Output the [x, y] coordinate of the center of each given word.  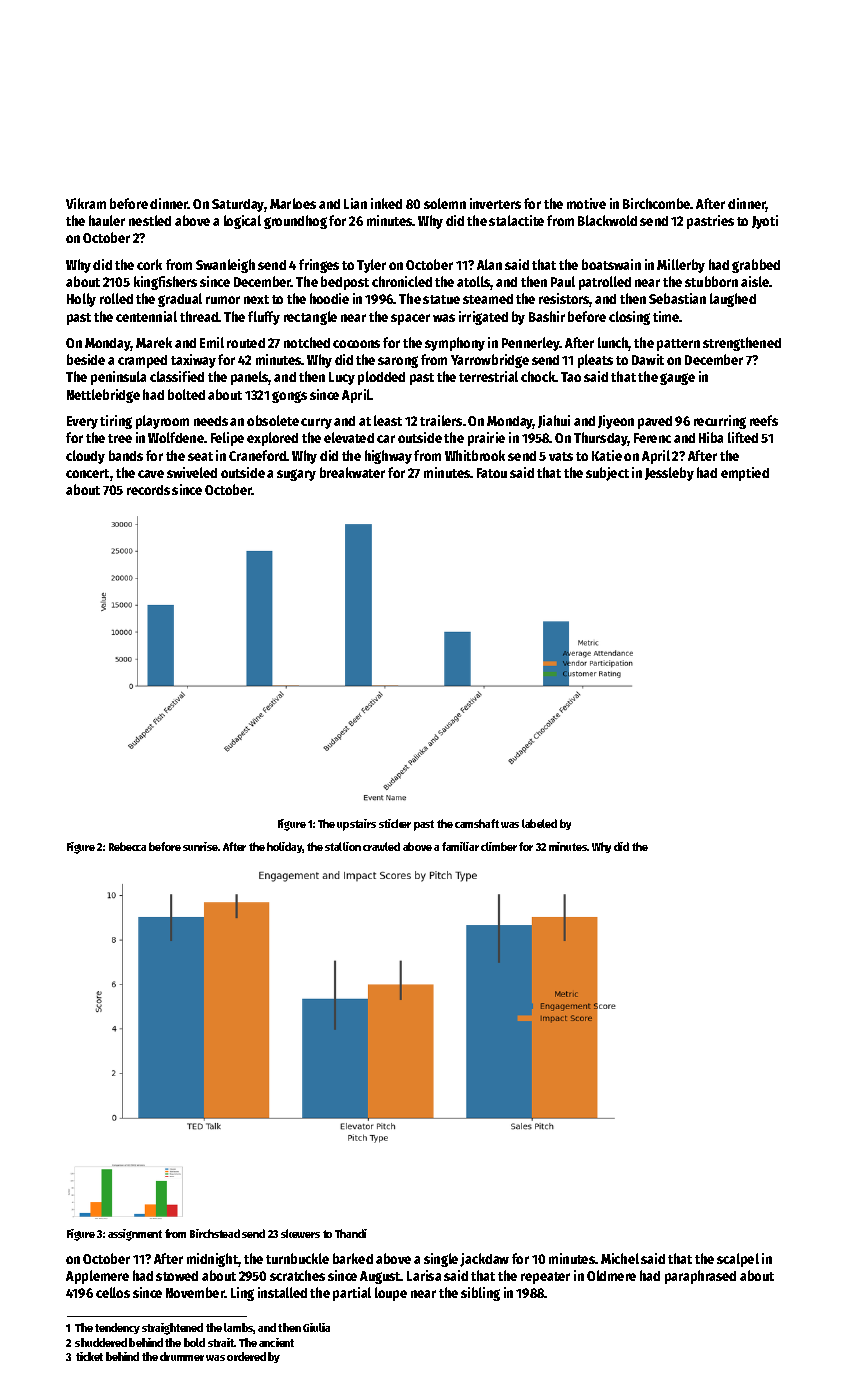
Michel [620, 1258]
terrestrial [488, 376]
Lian [355, 203]
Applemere [97, 1277]
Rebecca [127, 846]
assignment [135, 1235]
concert [87, 473]
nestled [150, 220]
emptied [745, 474]
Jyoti [765, 222]
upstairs [356, 825]
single [441, 1260]
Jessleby [669, 474]
